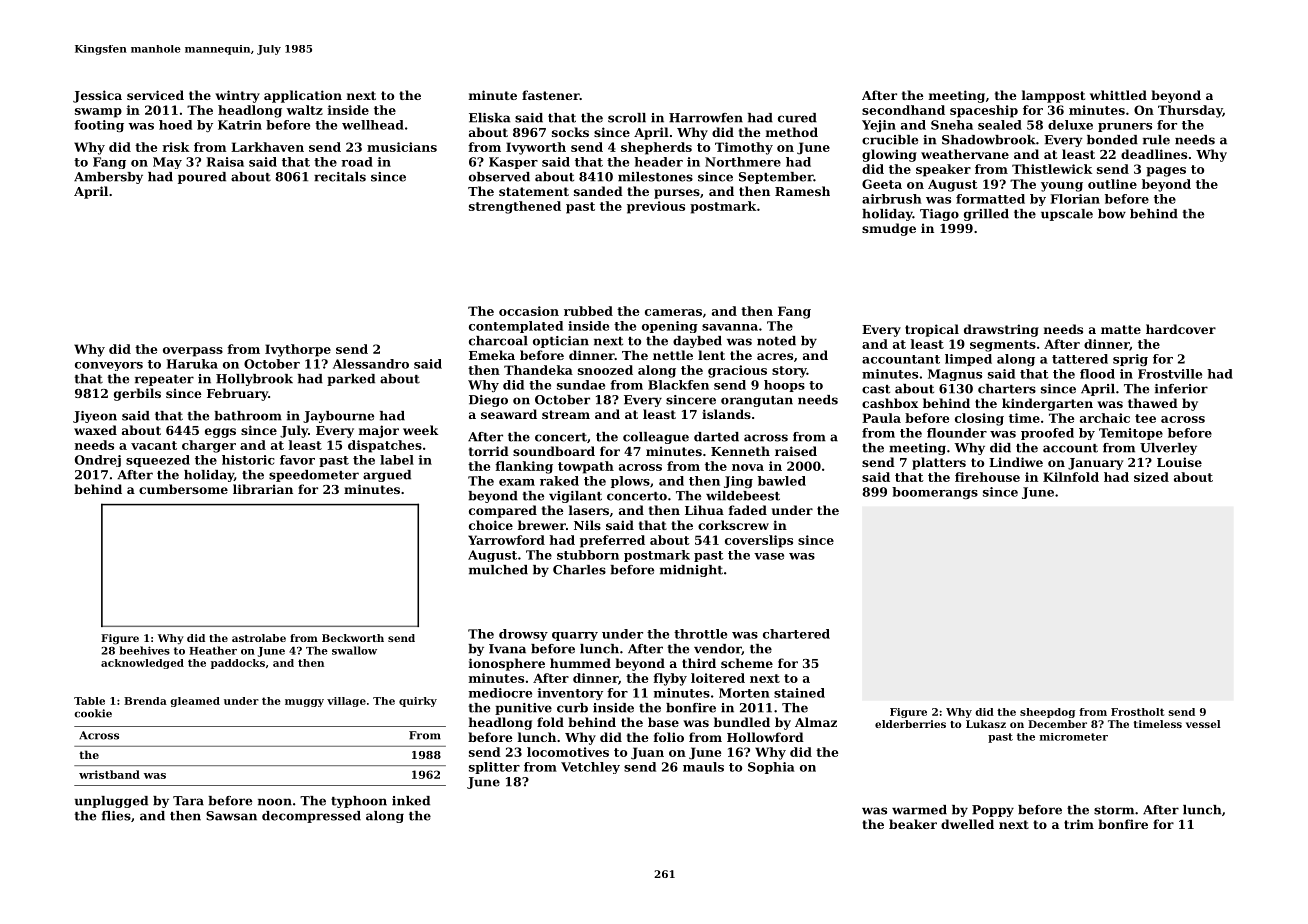 This document has height=924, width=1308. Describe the element at coordinates (108, 178) in the document. I see `Ambersby` at that location.
